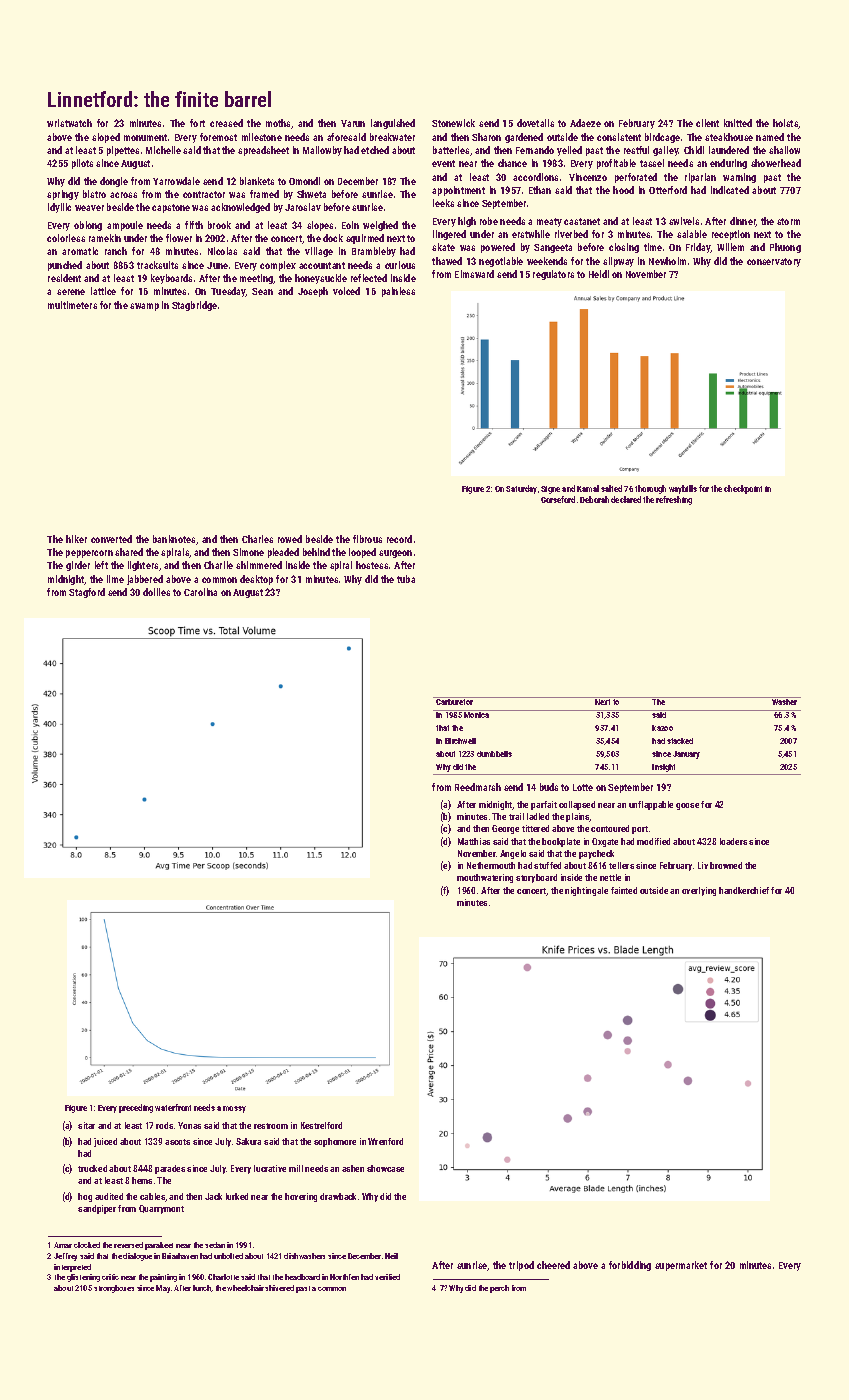  I want to click on client, so click(707, 123).
